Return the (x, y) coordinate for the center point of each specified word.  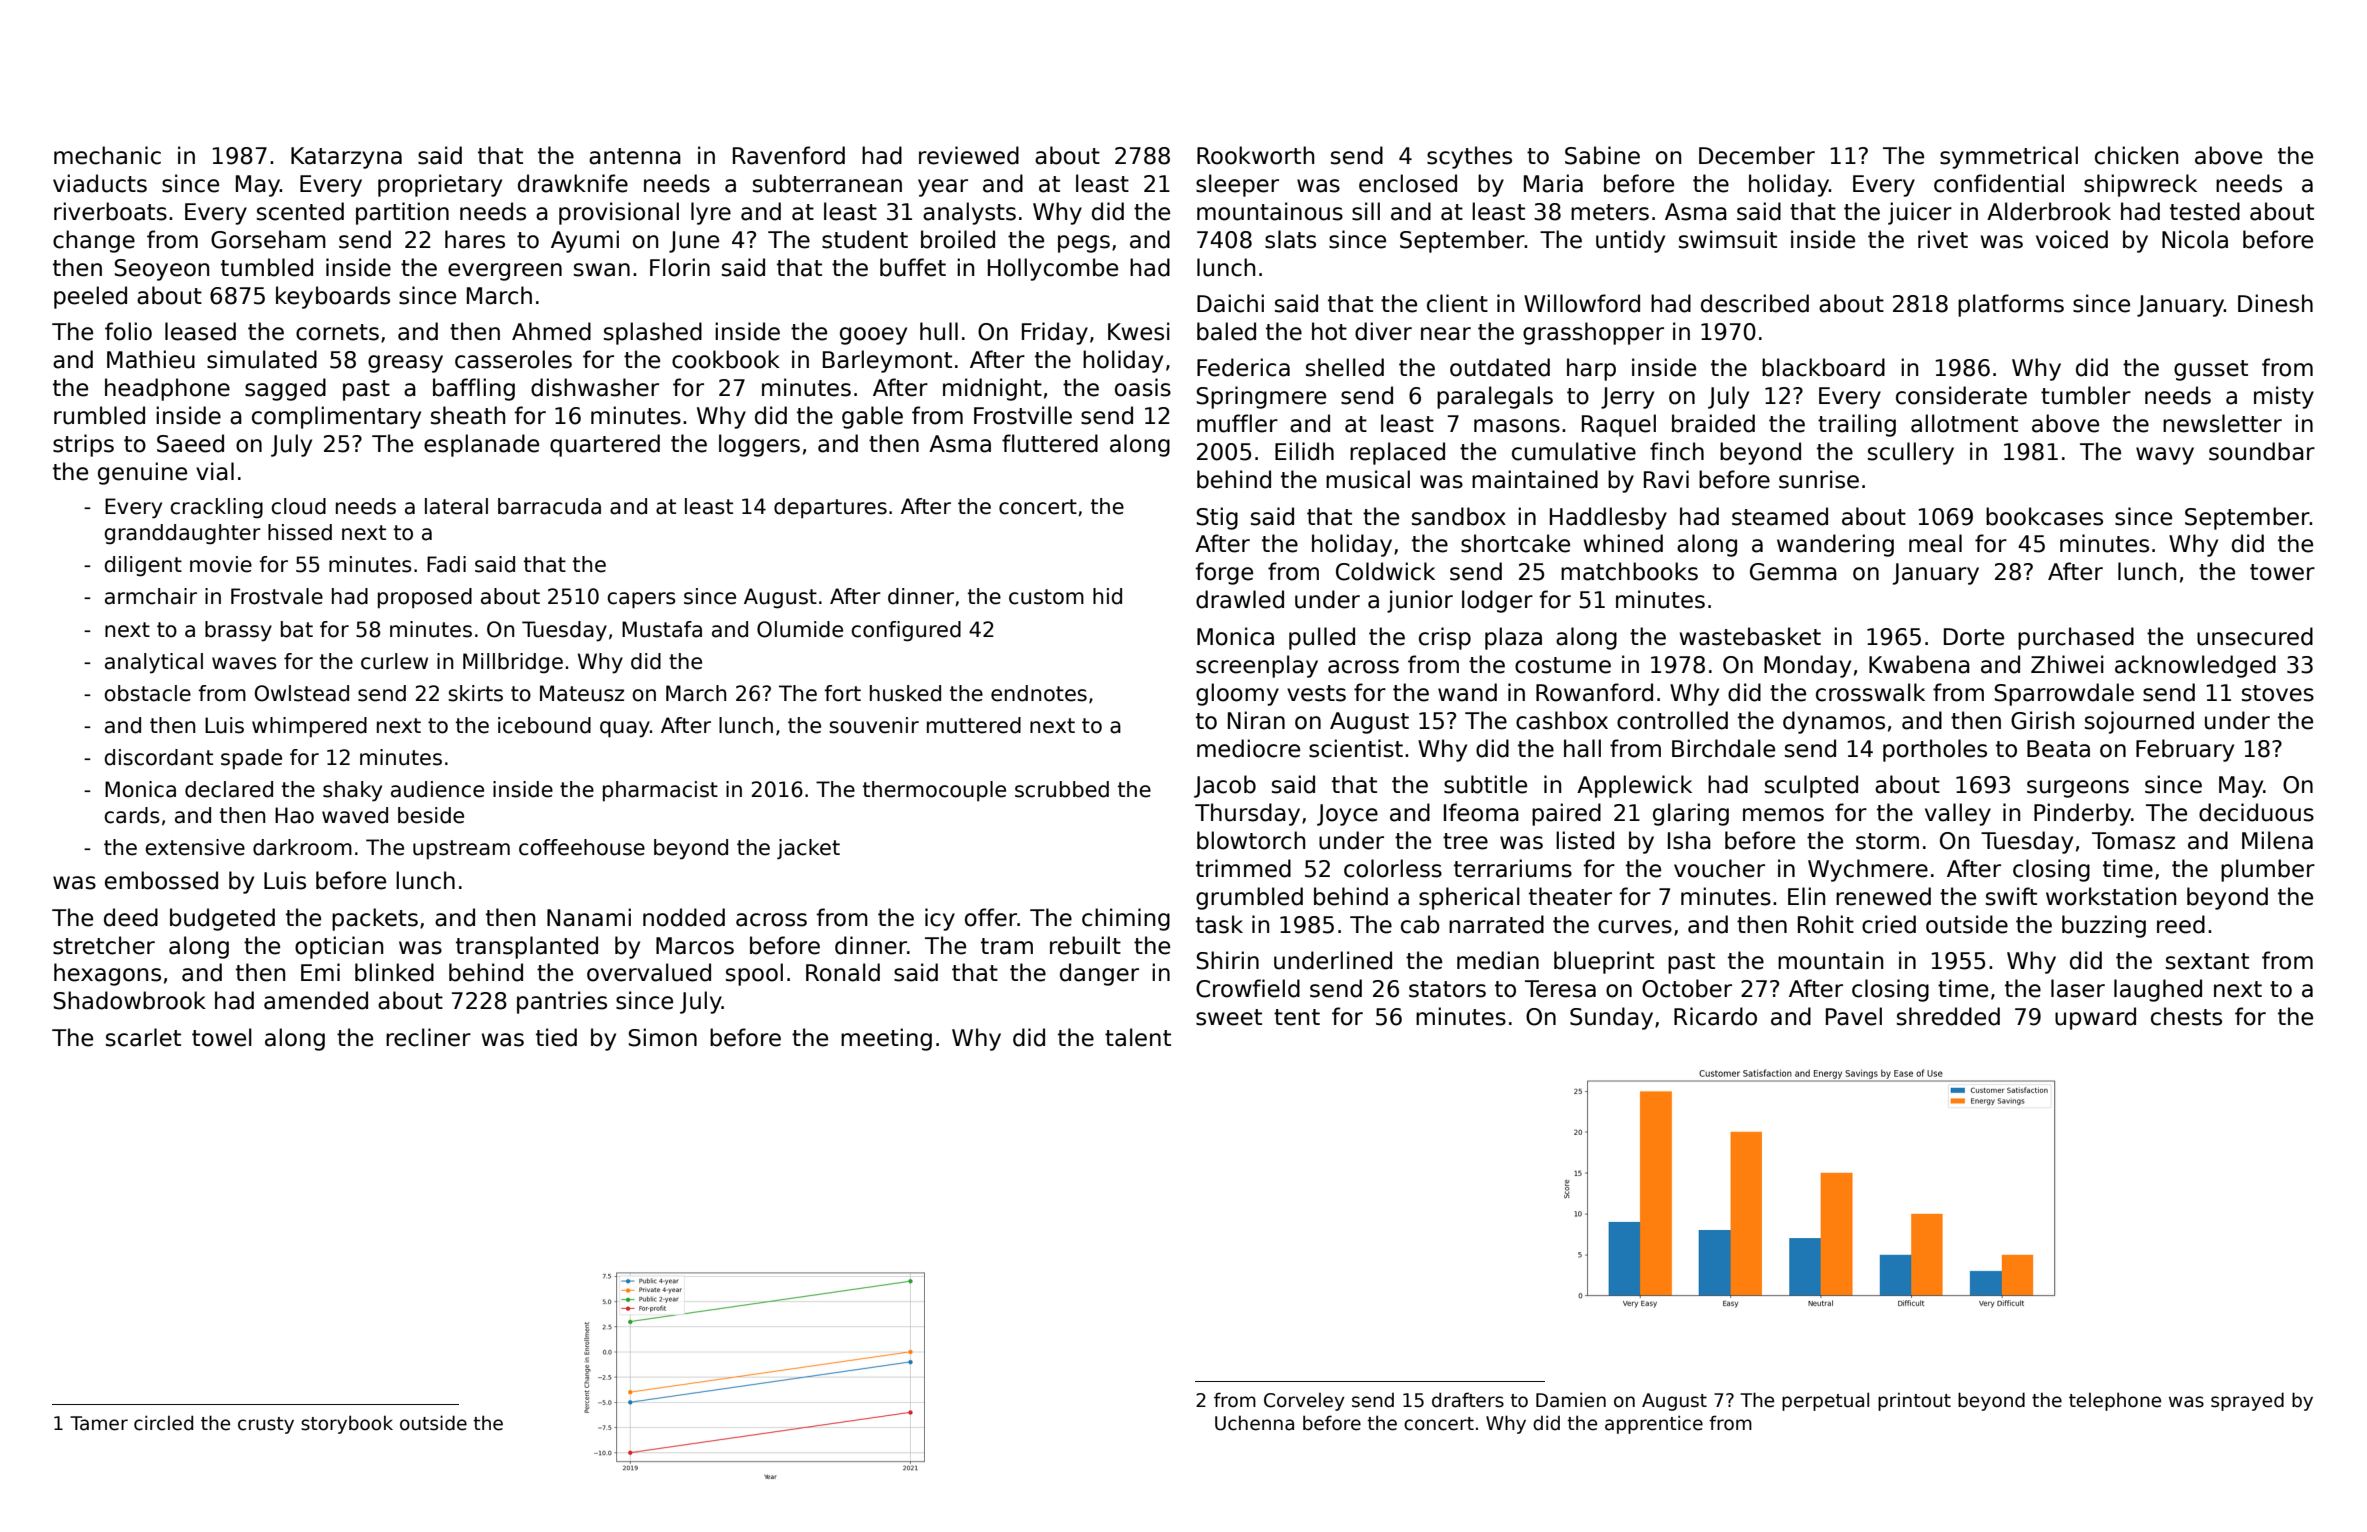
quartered (605, 445)
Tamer (99, 1423)
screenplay (1257, 666)
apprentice (1654, 1424)
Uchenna (1254, 1423)
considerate (1961, 395)
